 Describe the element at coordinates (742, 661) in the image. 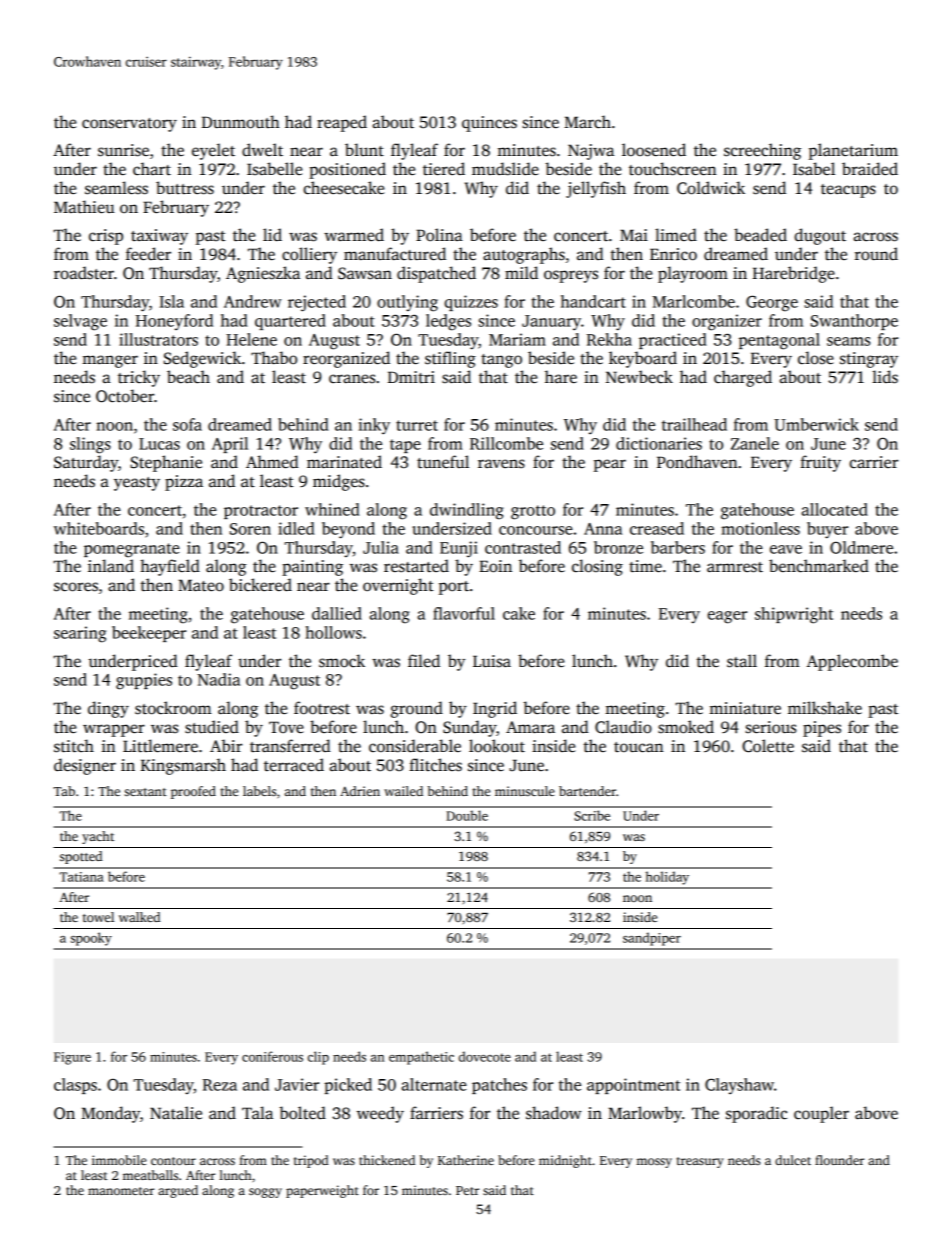

I see `stall` at that location.
